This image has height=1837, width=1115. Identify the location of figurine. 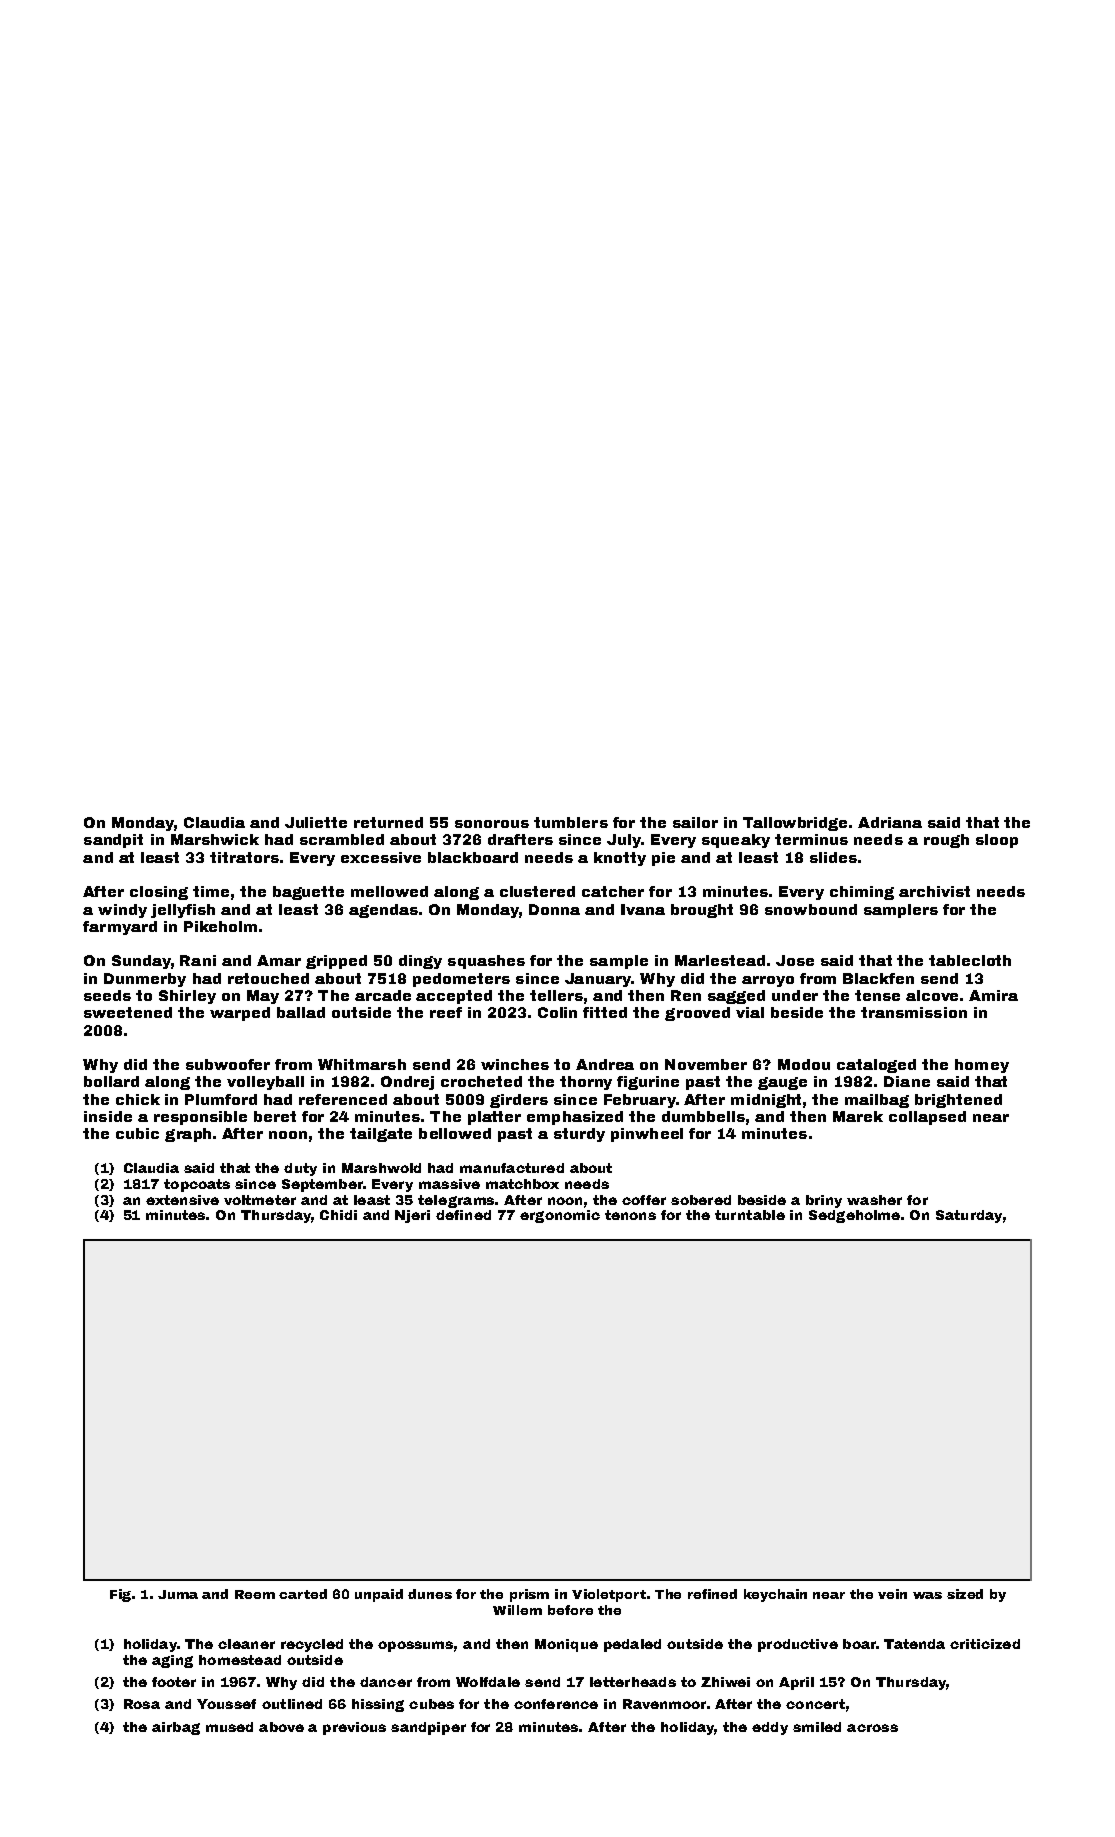
(648, 1083).
